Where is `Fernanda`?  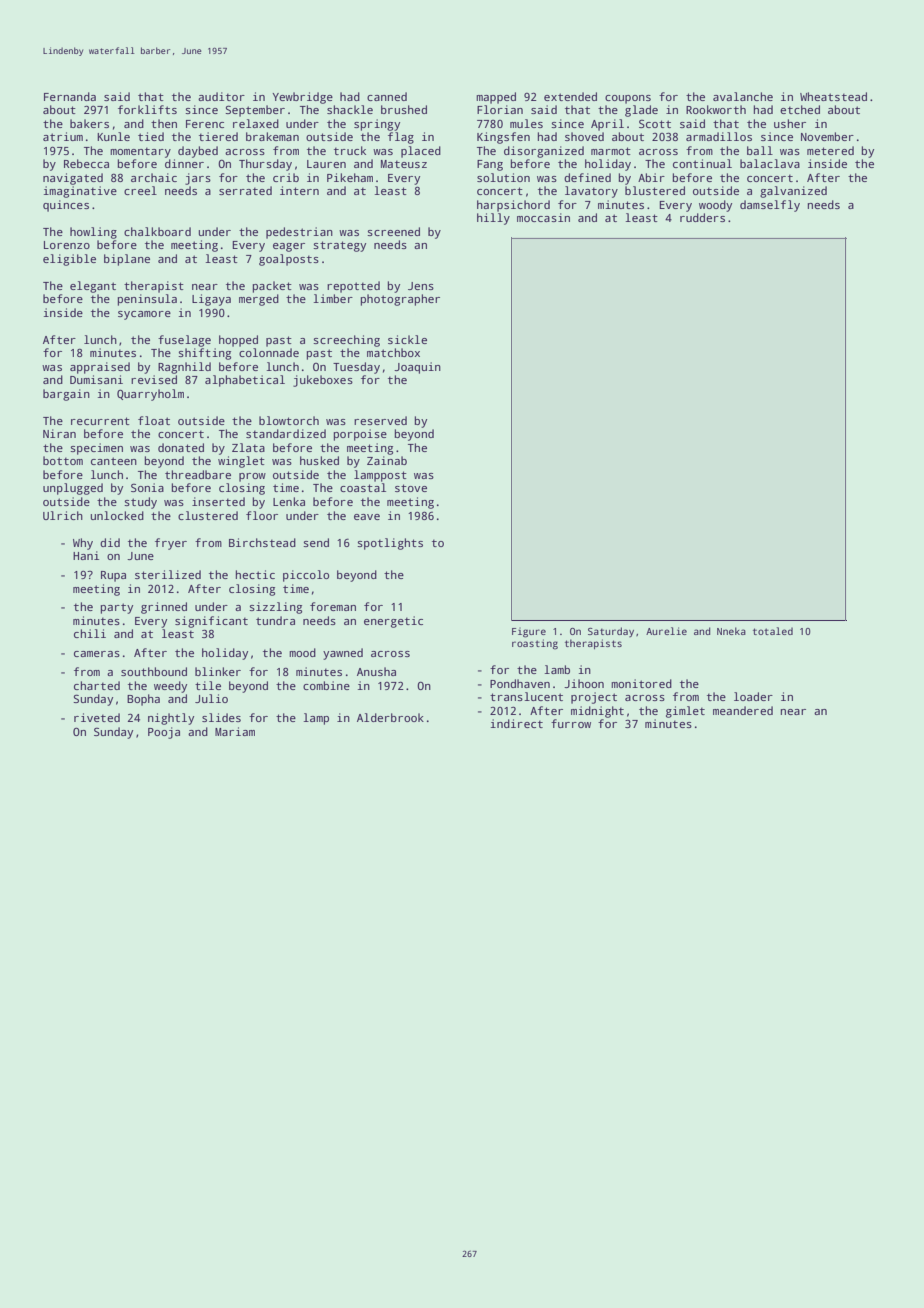 Fernanda is located at coordinates (70, 96).
